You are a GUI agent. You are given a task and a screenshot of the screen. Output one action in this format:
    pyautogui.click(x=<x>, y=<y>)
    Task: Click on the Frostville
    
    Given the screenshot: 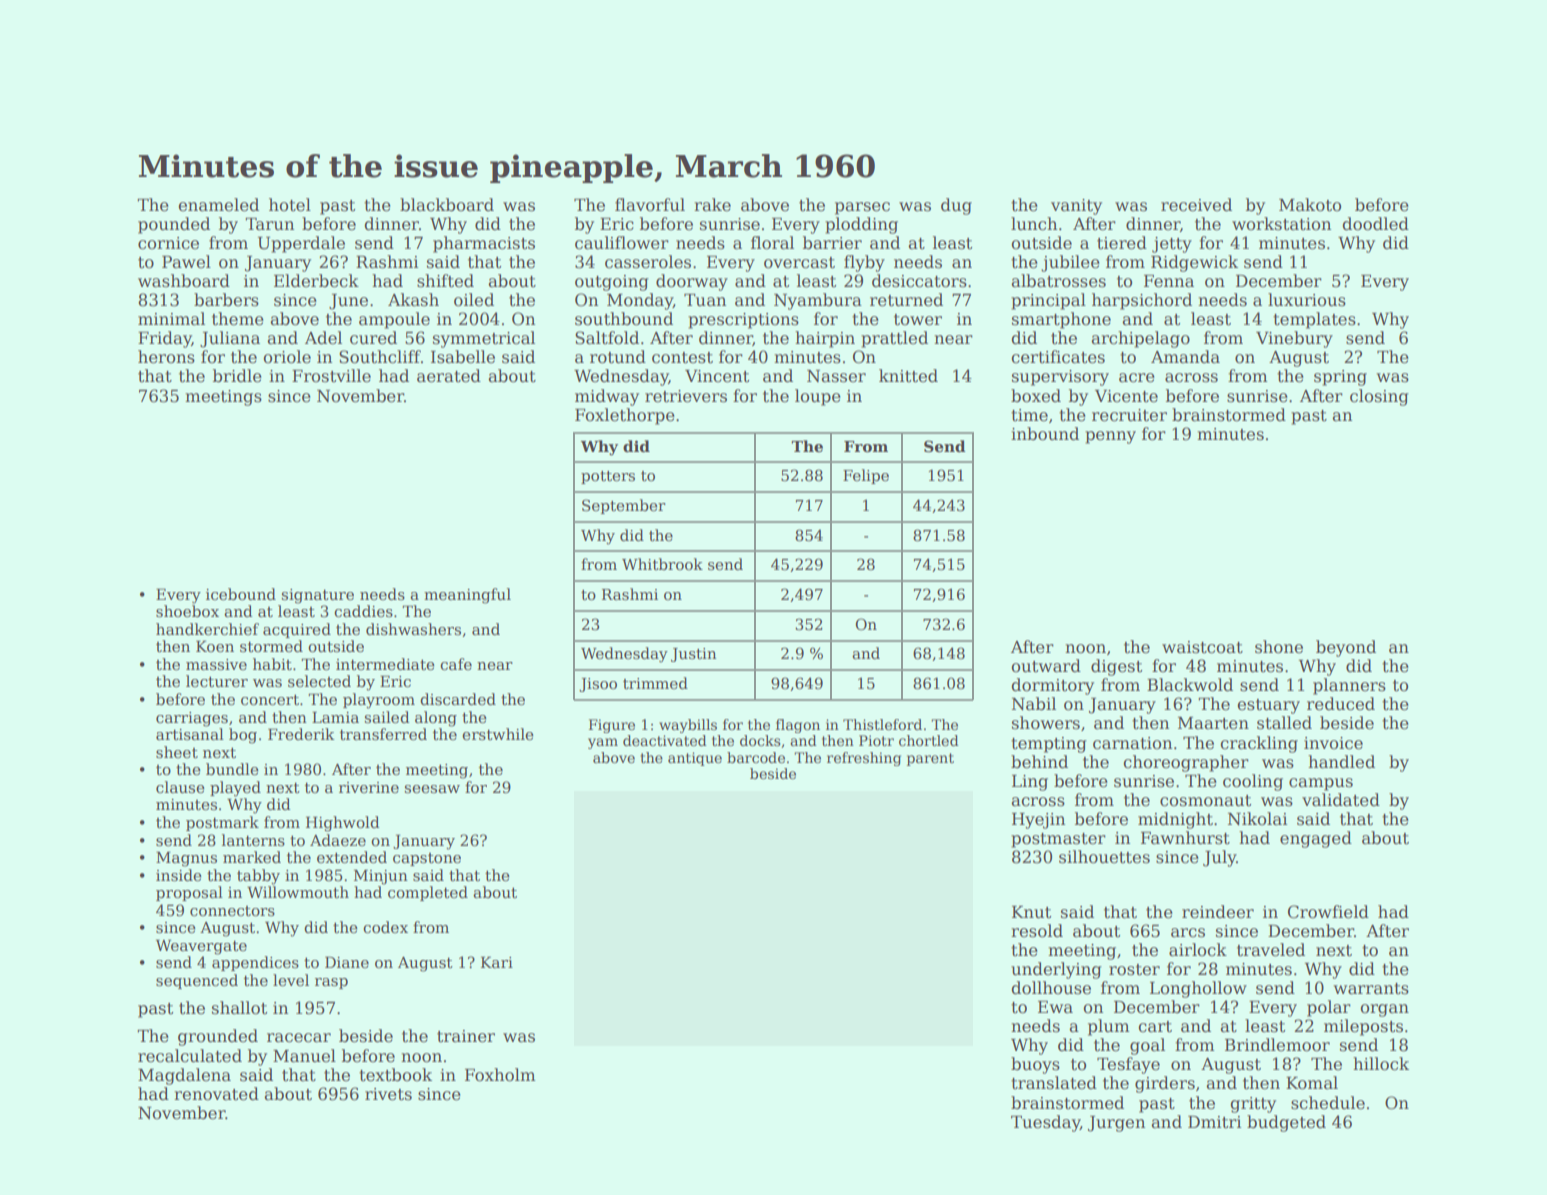 What is the action you would take?
    pyautogui.click(x=331, y=376)
